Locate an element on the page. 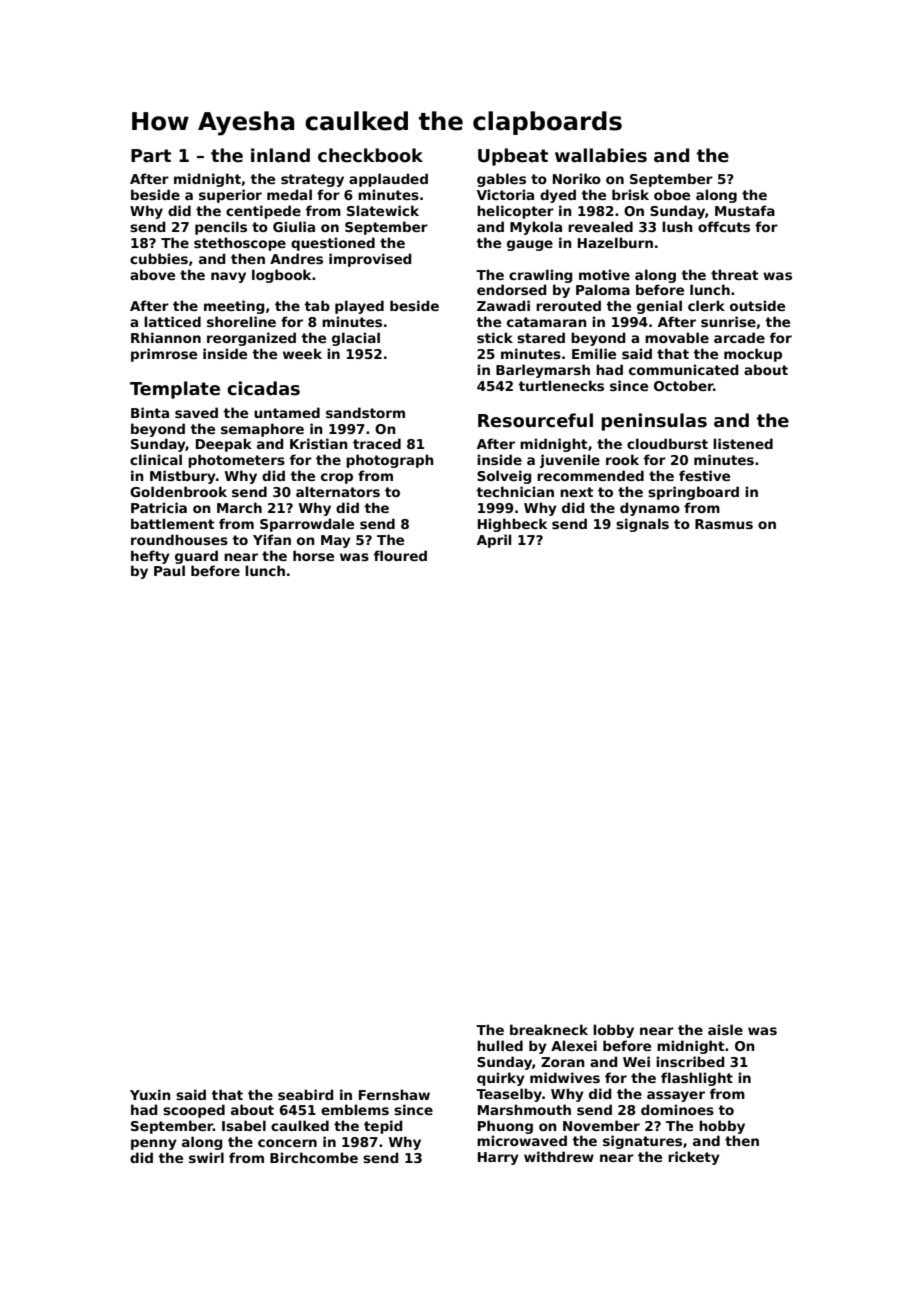 This image has height=1314, width=924. withdrew is located at coordinates (559, 1156).
